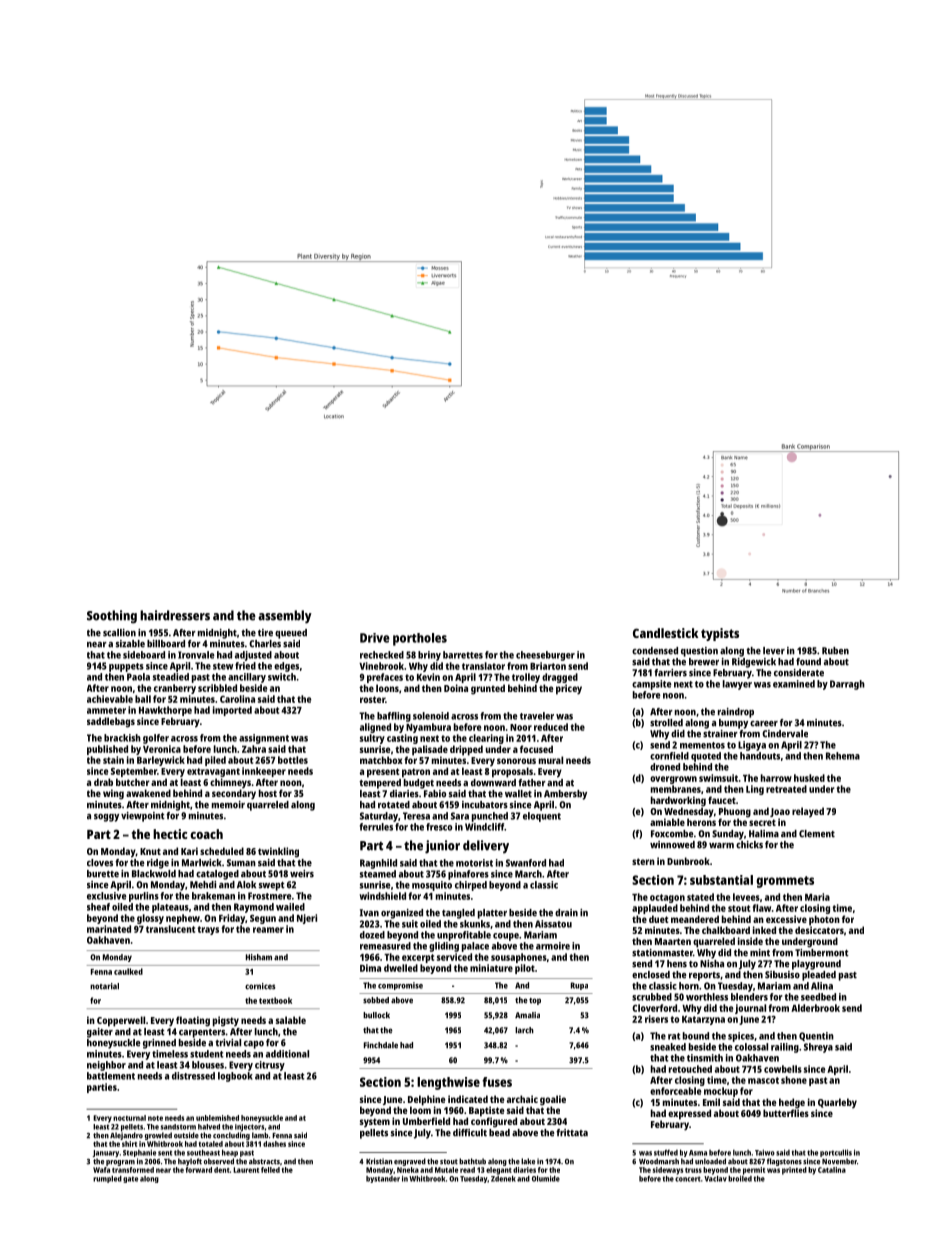 The image size is (952, 1233). I want to click on fuses, so click(497, 1082).
